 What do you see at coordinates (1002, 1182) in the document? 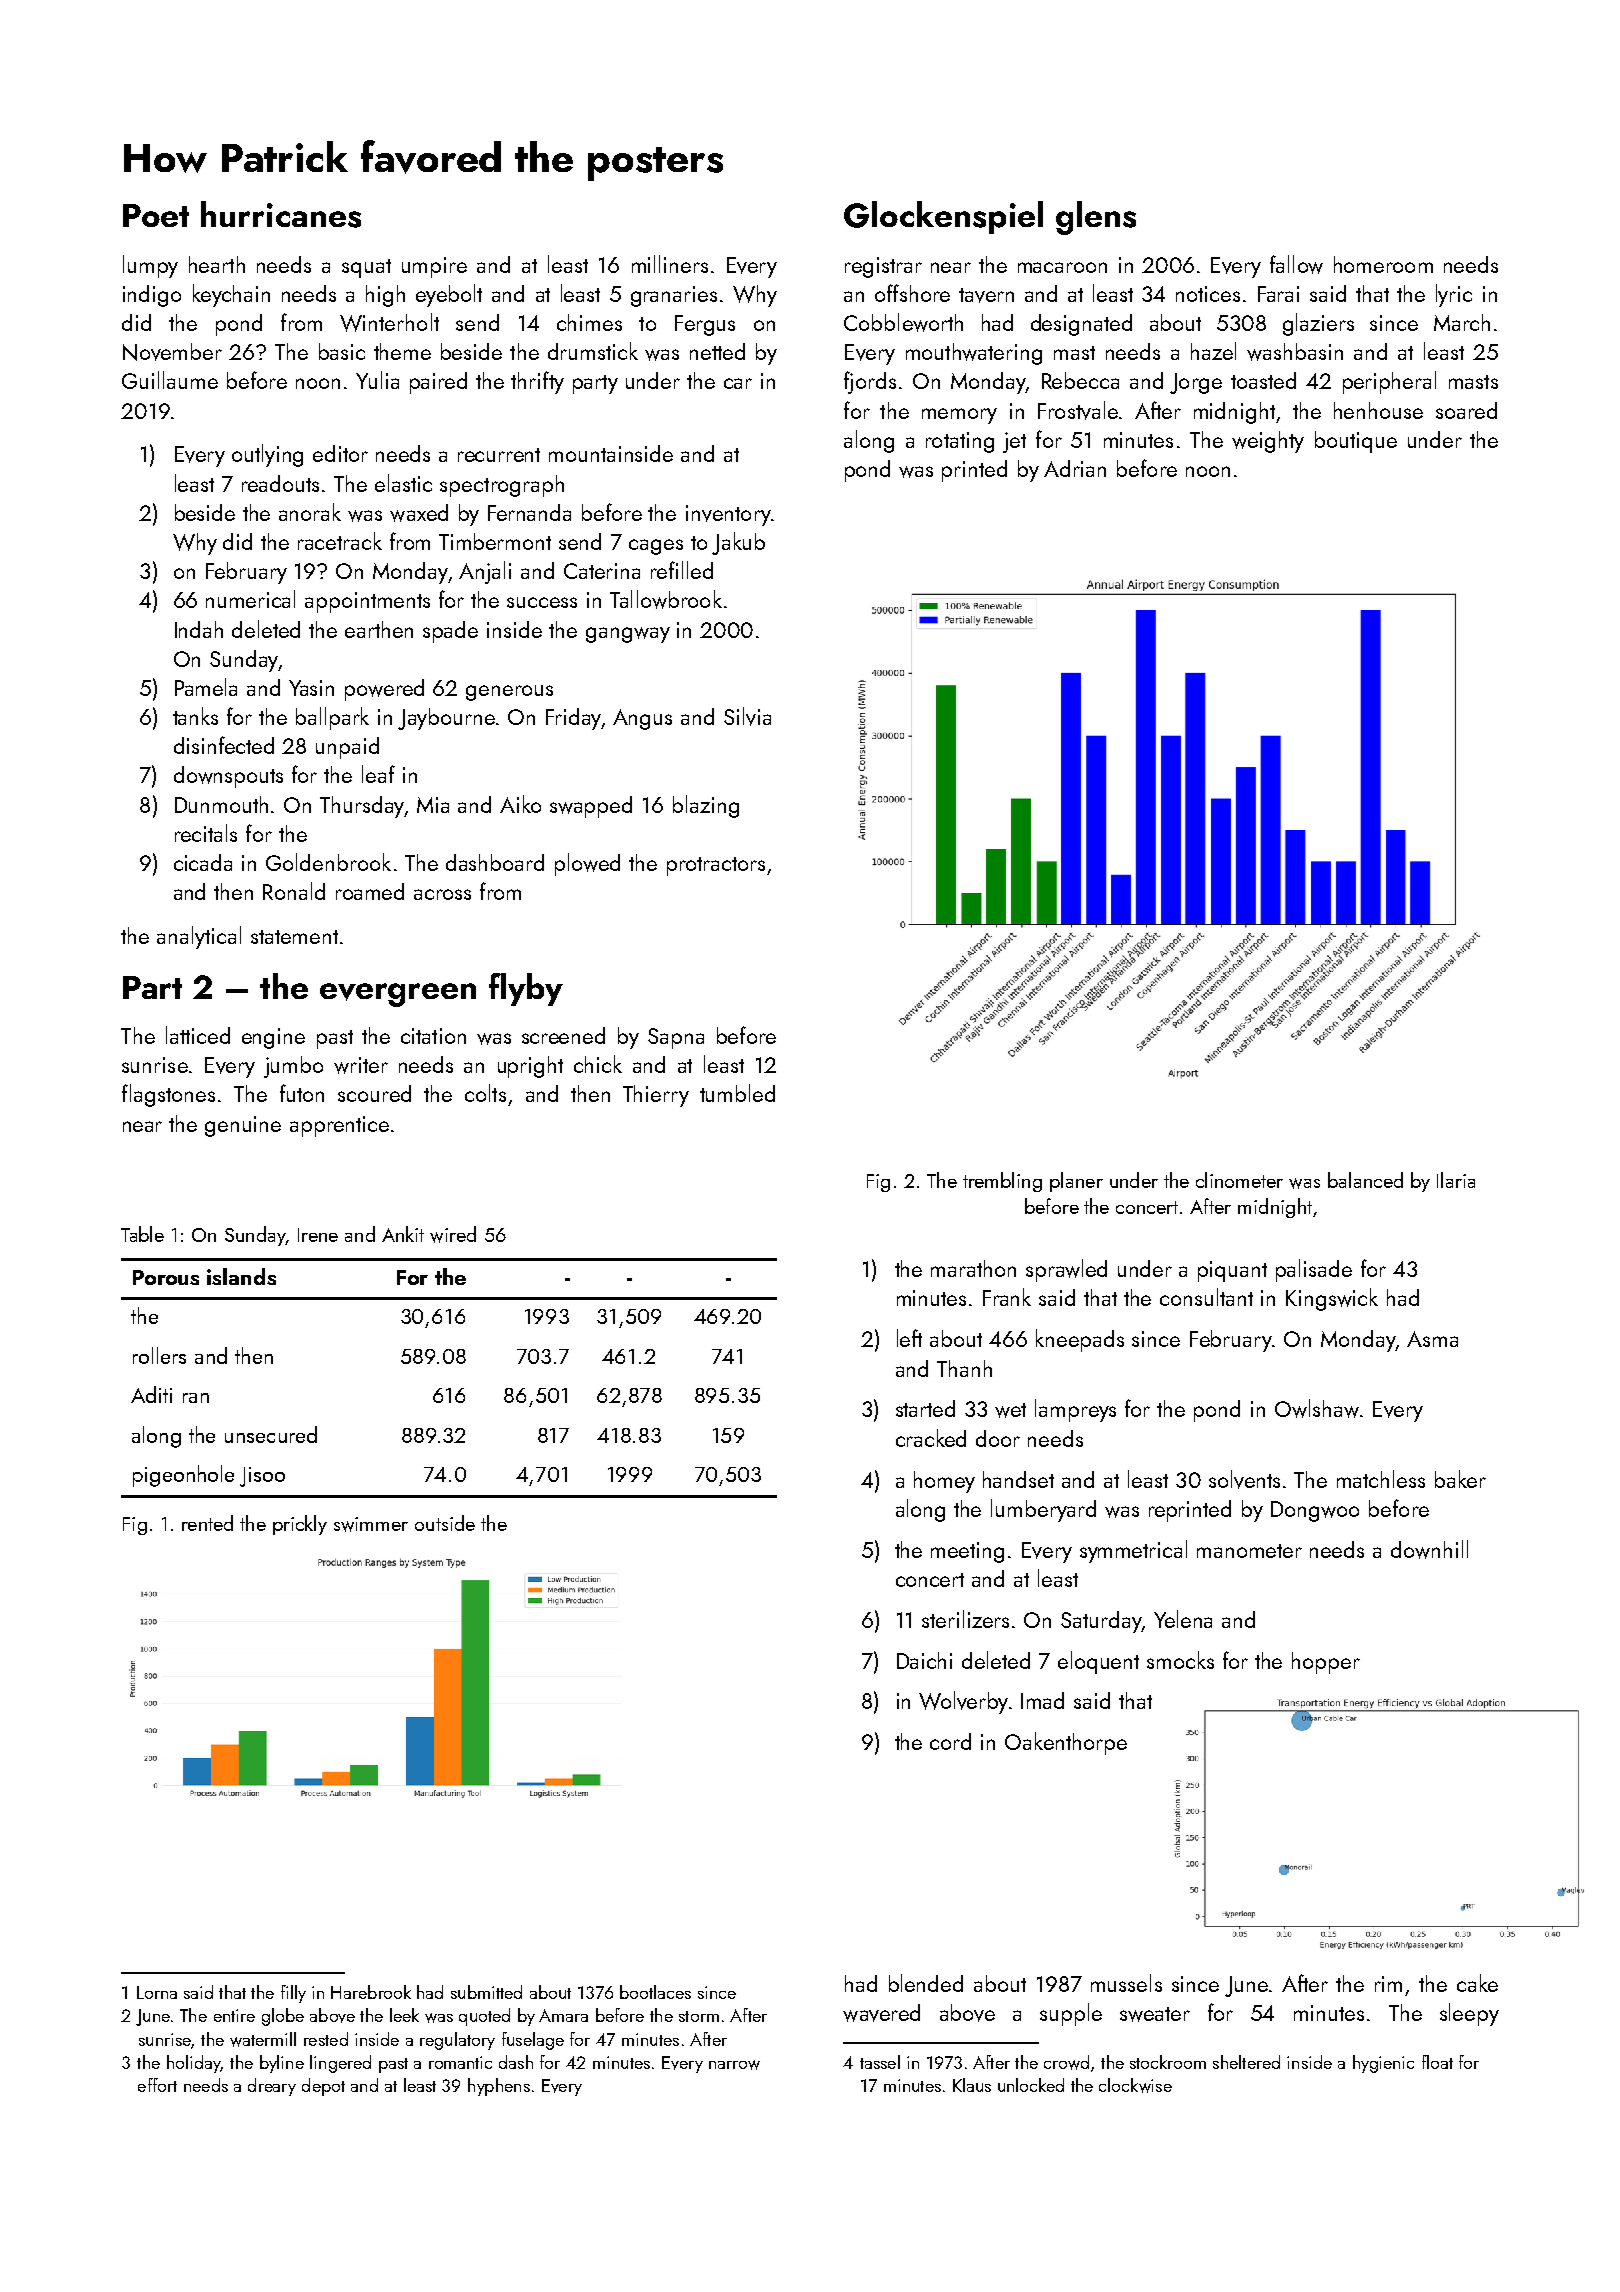
I see `trembling` at bounding box center [1002, 1182].
